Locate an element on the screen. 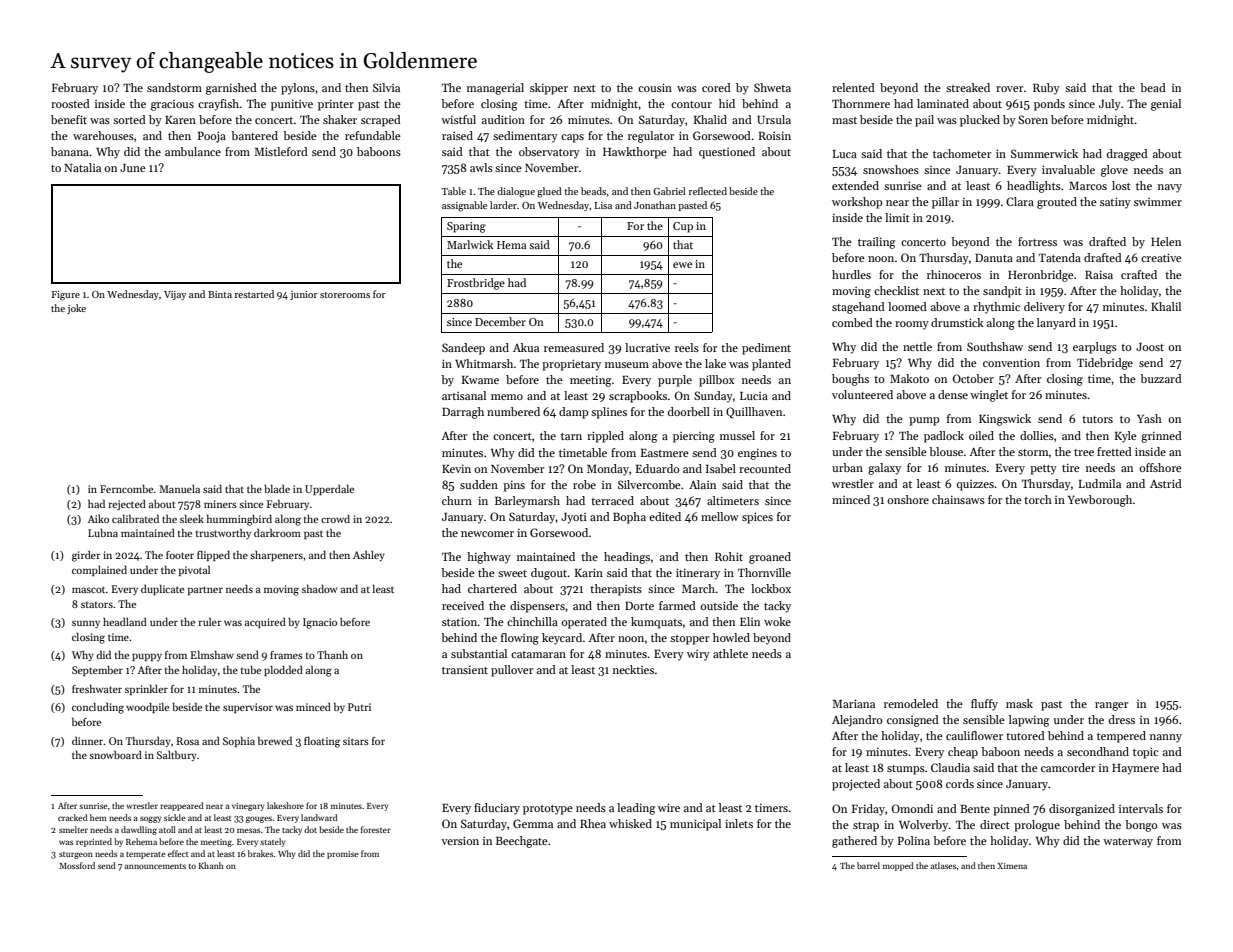 This screenshot has height=952, width=1233. dollies is located at coordinates (1037, 435).
